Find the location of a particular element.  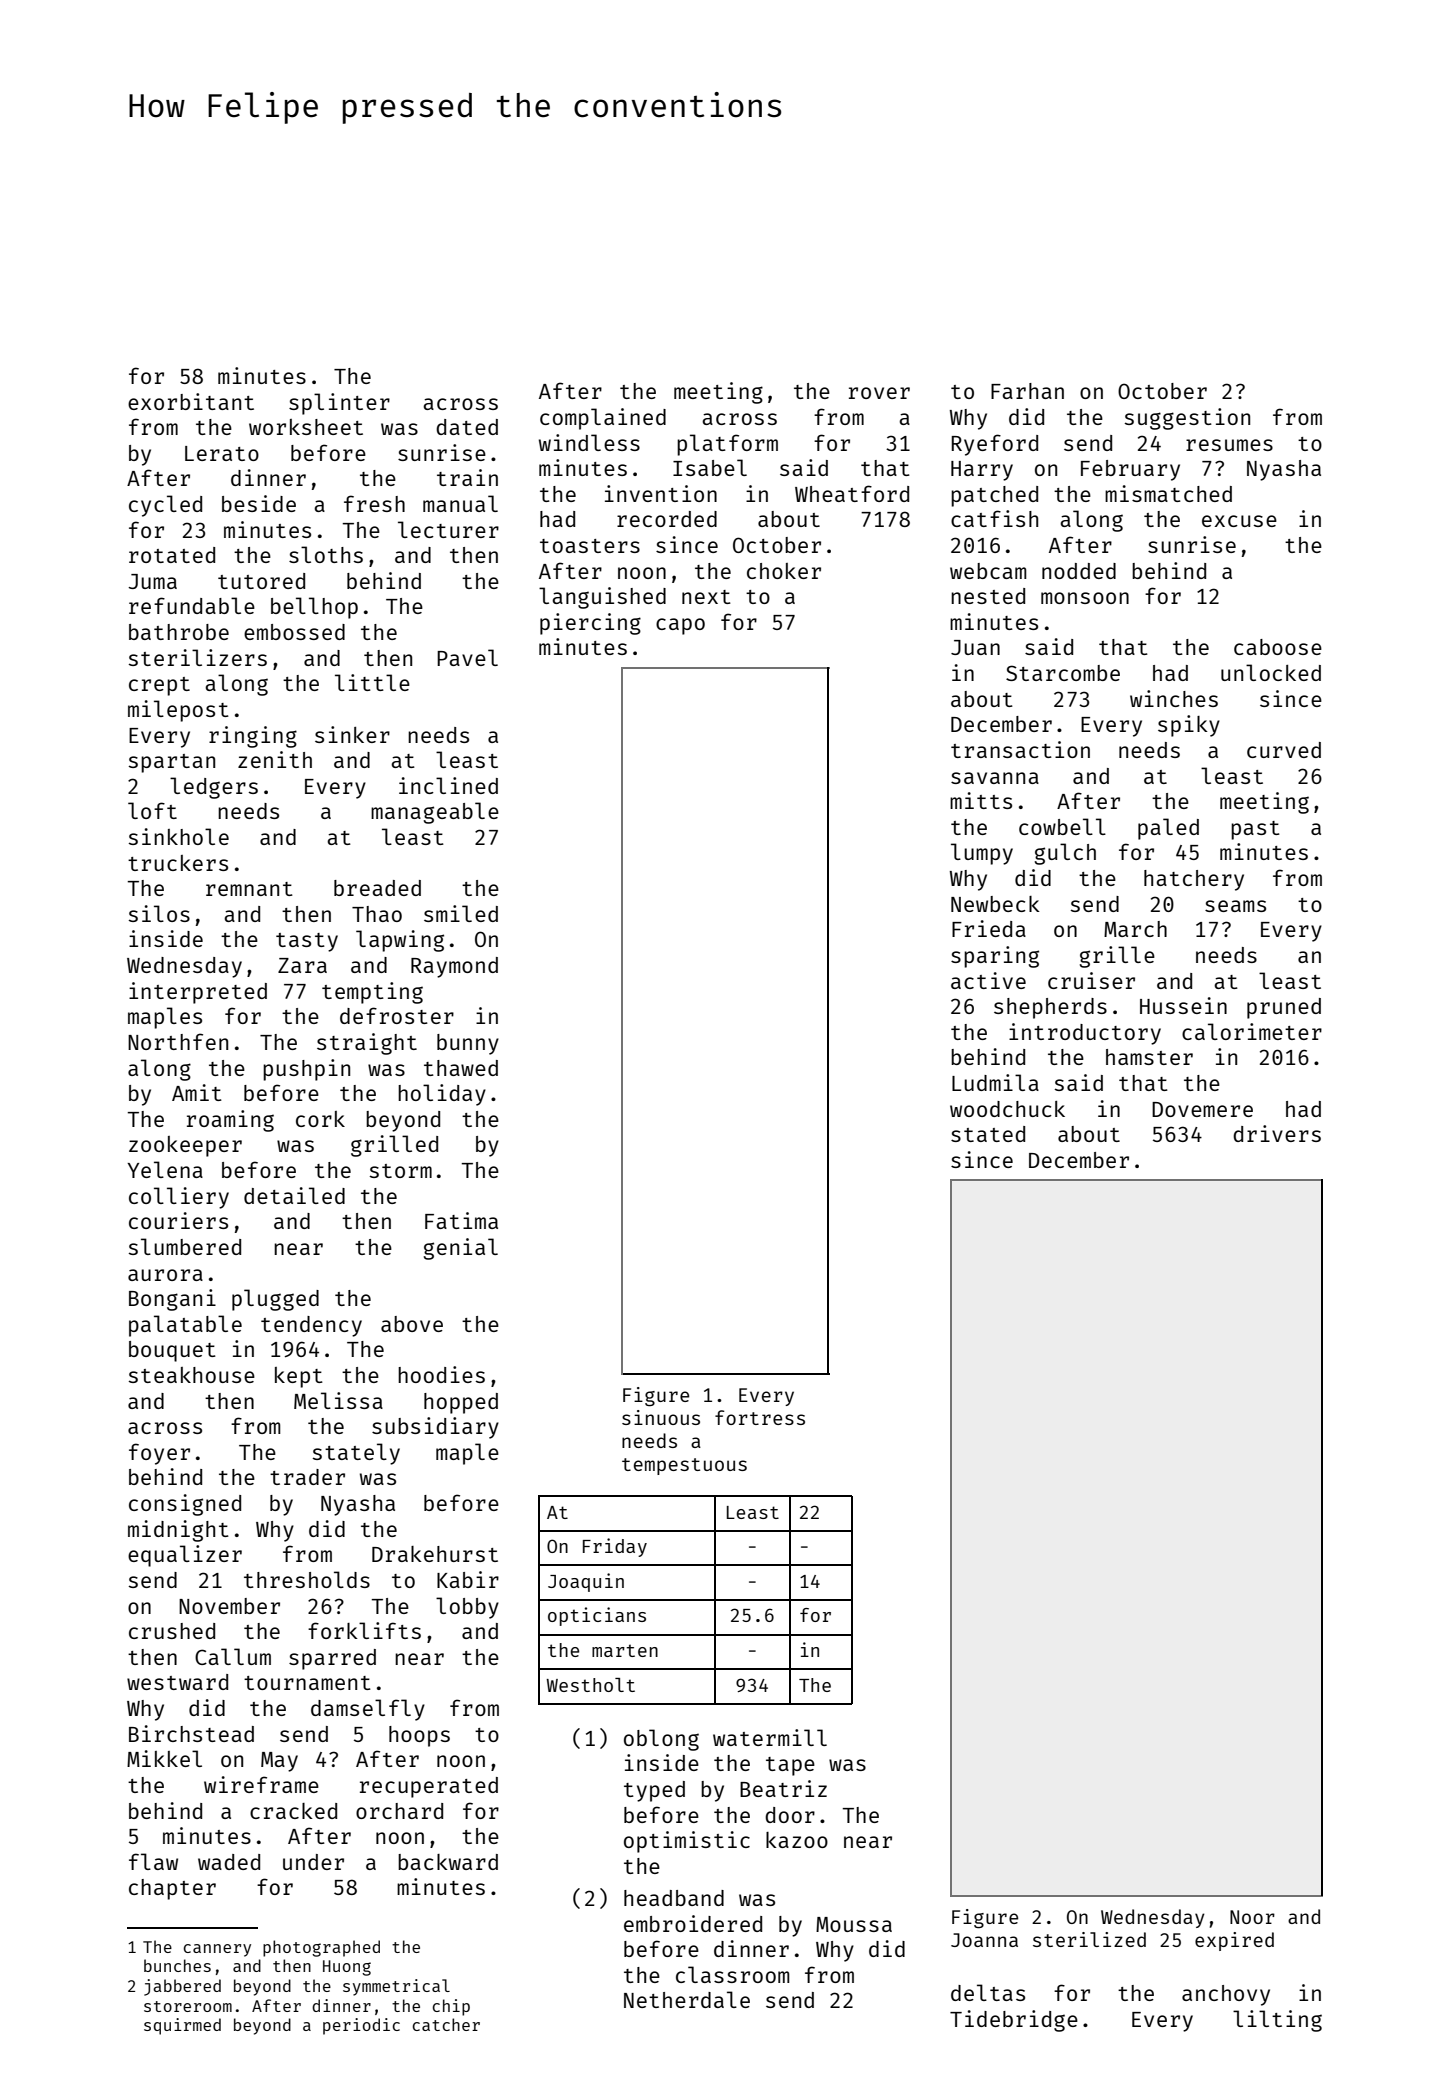

periodic is located at coordinates (361, 2026).
